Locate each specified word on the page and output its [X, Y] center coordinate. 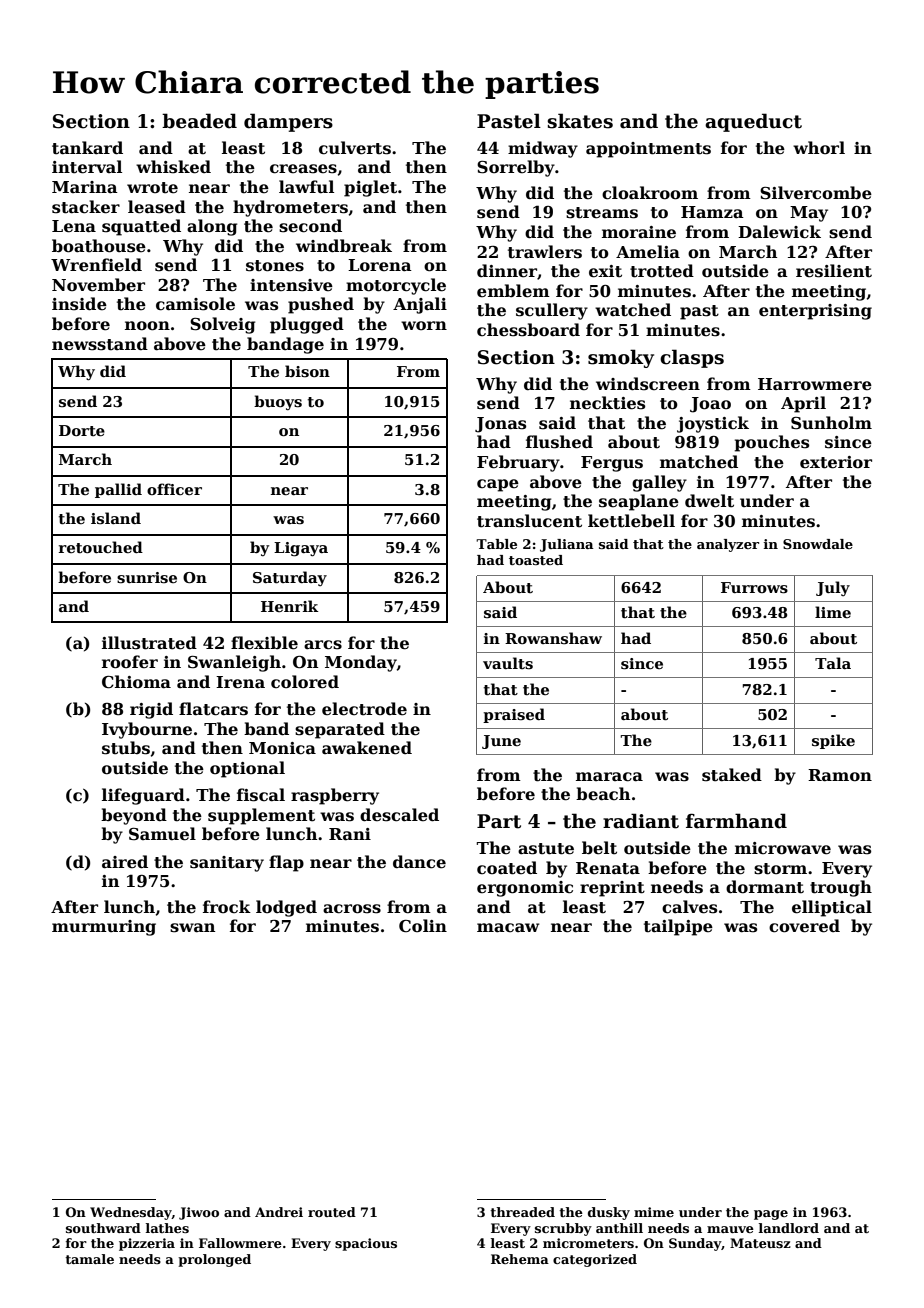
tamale [89, 1259]
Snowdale [818, 544]
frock [227, 906]
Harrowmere [815, 384]
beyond [134, 816]
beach [603, 794]
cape [498, 485]
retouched [101, 547]
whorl [819, 147]
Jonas [500, 425]
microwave [783, 848]
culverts [355, 148]
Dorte [82, 430]
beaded [199, 121]
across [352, 909]
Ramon [840, 775]
